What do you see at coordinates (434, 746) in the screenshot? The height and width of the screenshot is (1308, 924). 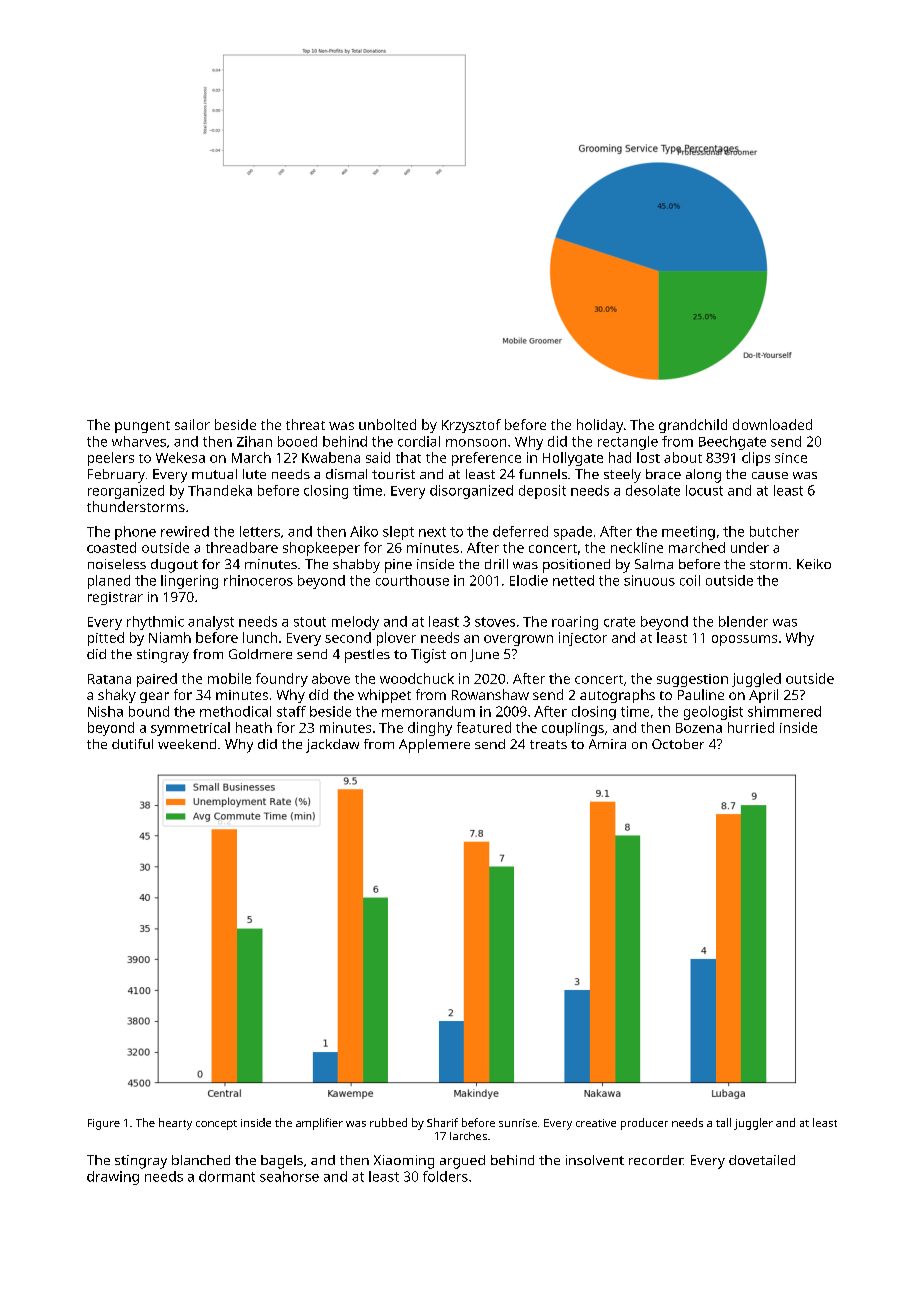 I see `Applemere` at bounding box center [434, 746].
